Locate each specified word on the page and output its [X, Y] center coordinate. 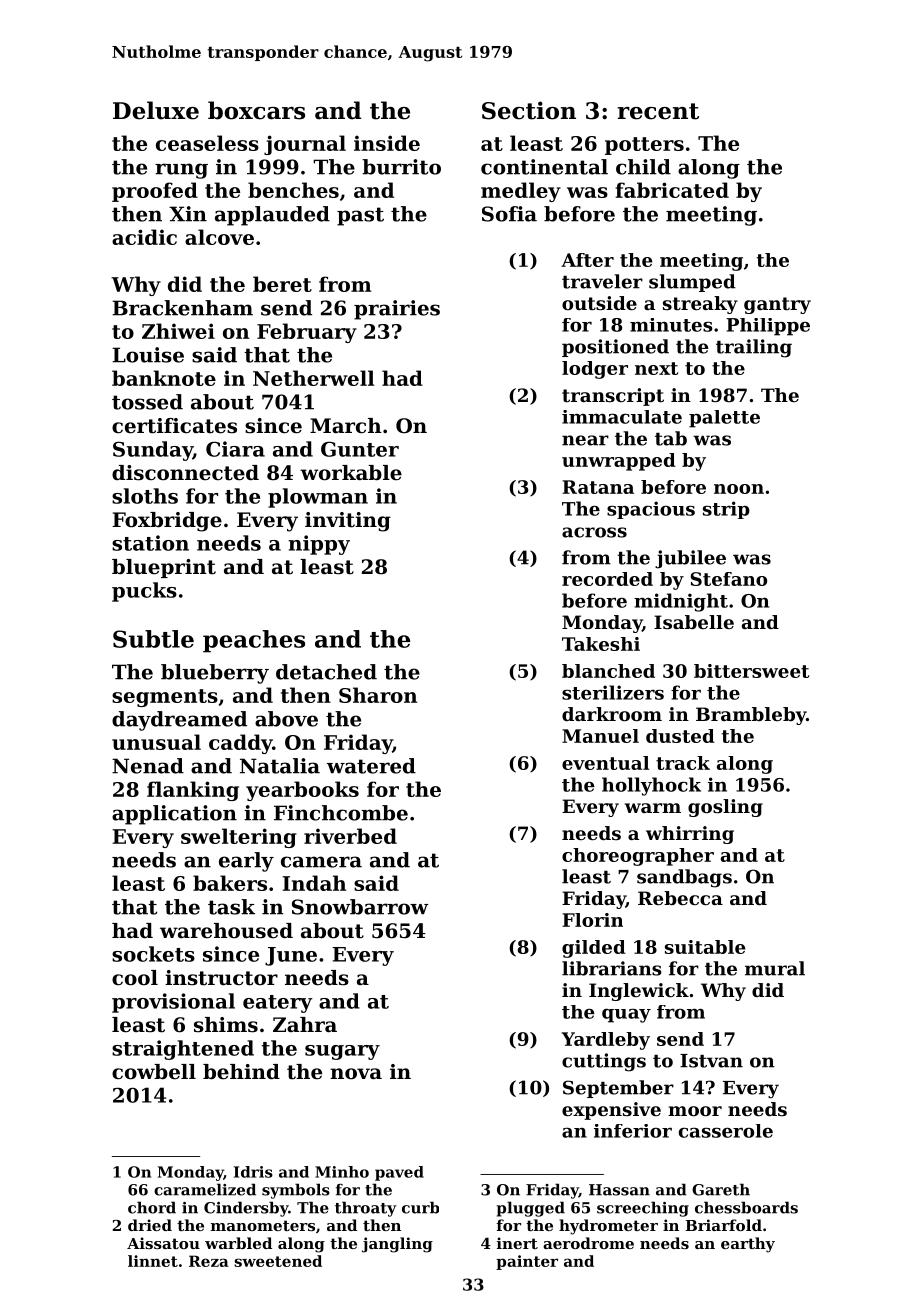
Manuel [600, 736]
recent [658, 111]
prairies [397, 310]
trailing [754, 348]
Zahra [305, 1024]
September [618, 1089]
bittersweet [751, 671]
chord [152, 1207]
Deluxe [156, 110]
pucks [144, 592]
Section [529, 110]
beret [282, 284]
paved [399, 1173]
